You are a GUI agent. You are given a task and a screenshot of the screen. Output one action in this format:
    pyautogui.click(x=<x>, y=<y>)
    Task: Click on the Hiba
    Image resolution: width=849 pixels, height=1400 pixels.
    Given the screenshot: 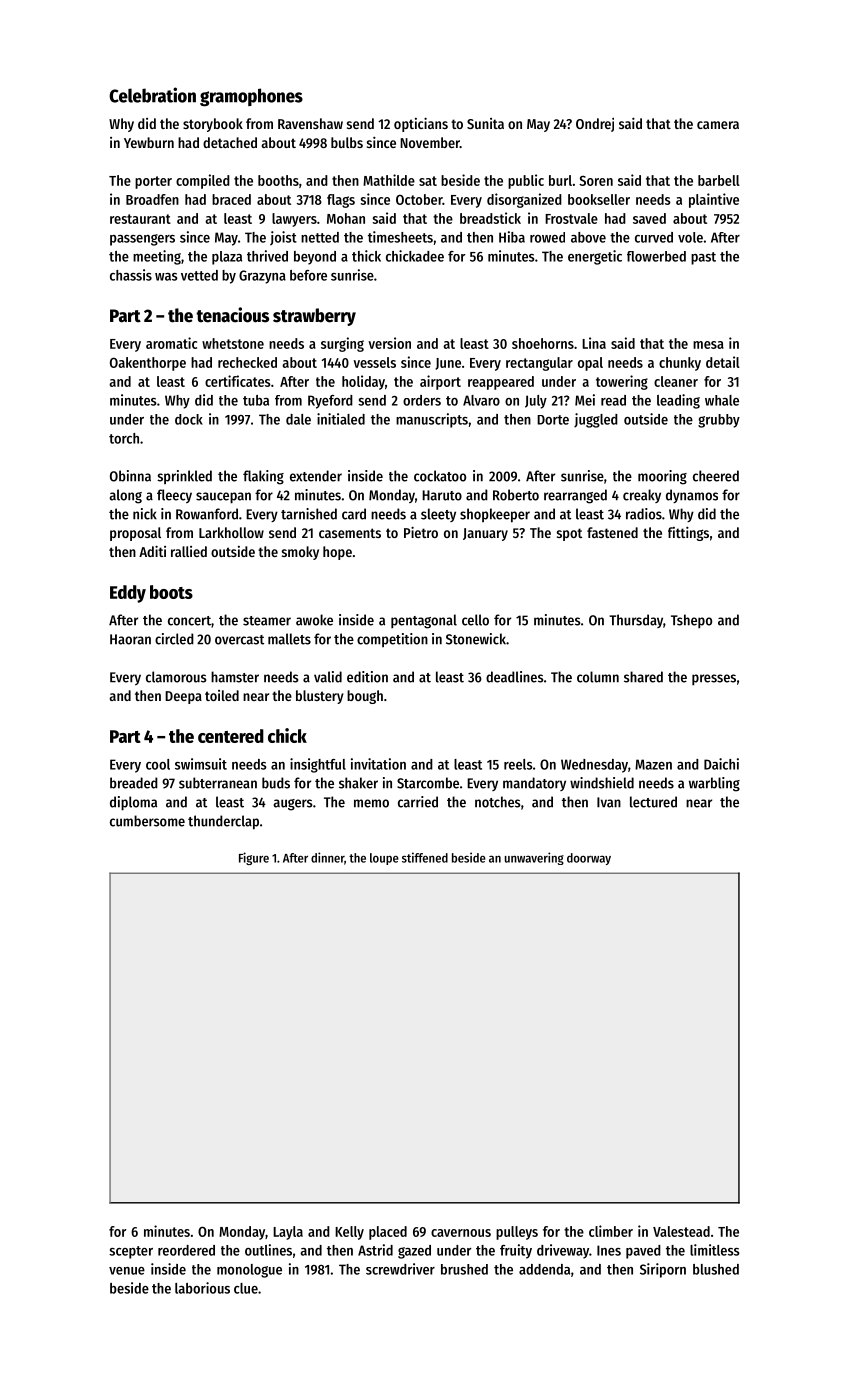 What is the action you would take?
    pyautogui.click(x=512, y=237)
